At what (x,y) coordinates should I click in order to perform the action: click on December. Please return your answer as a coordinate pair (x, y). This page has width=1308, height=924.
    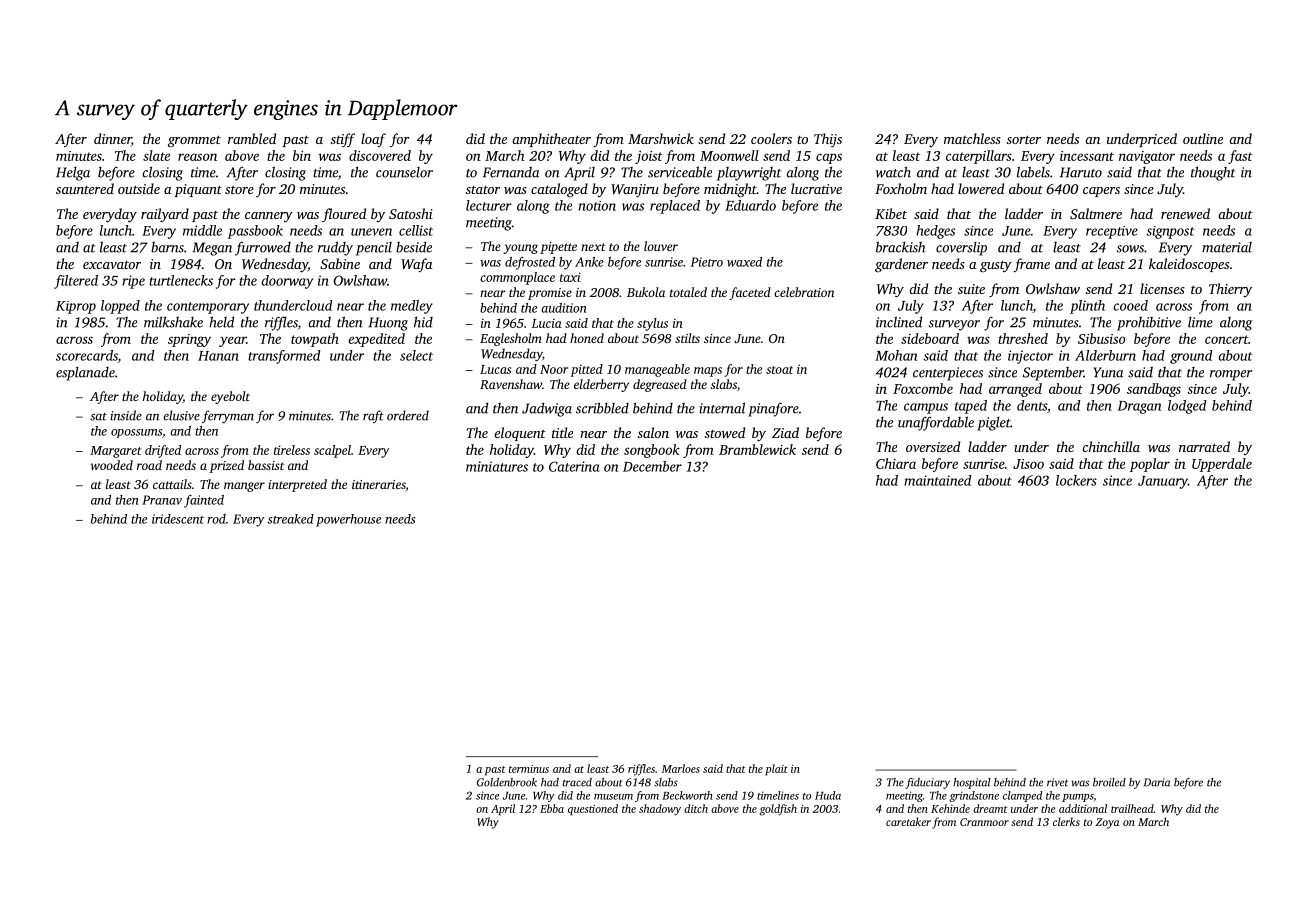
    Looking at the image, I should click on (652, 466).
